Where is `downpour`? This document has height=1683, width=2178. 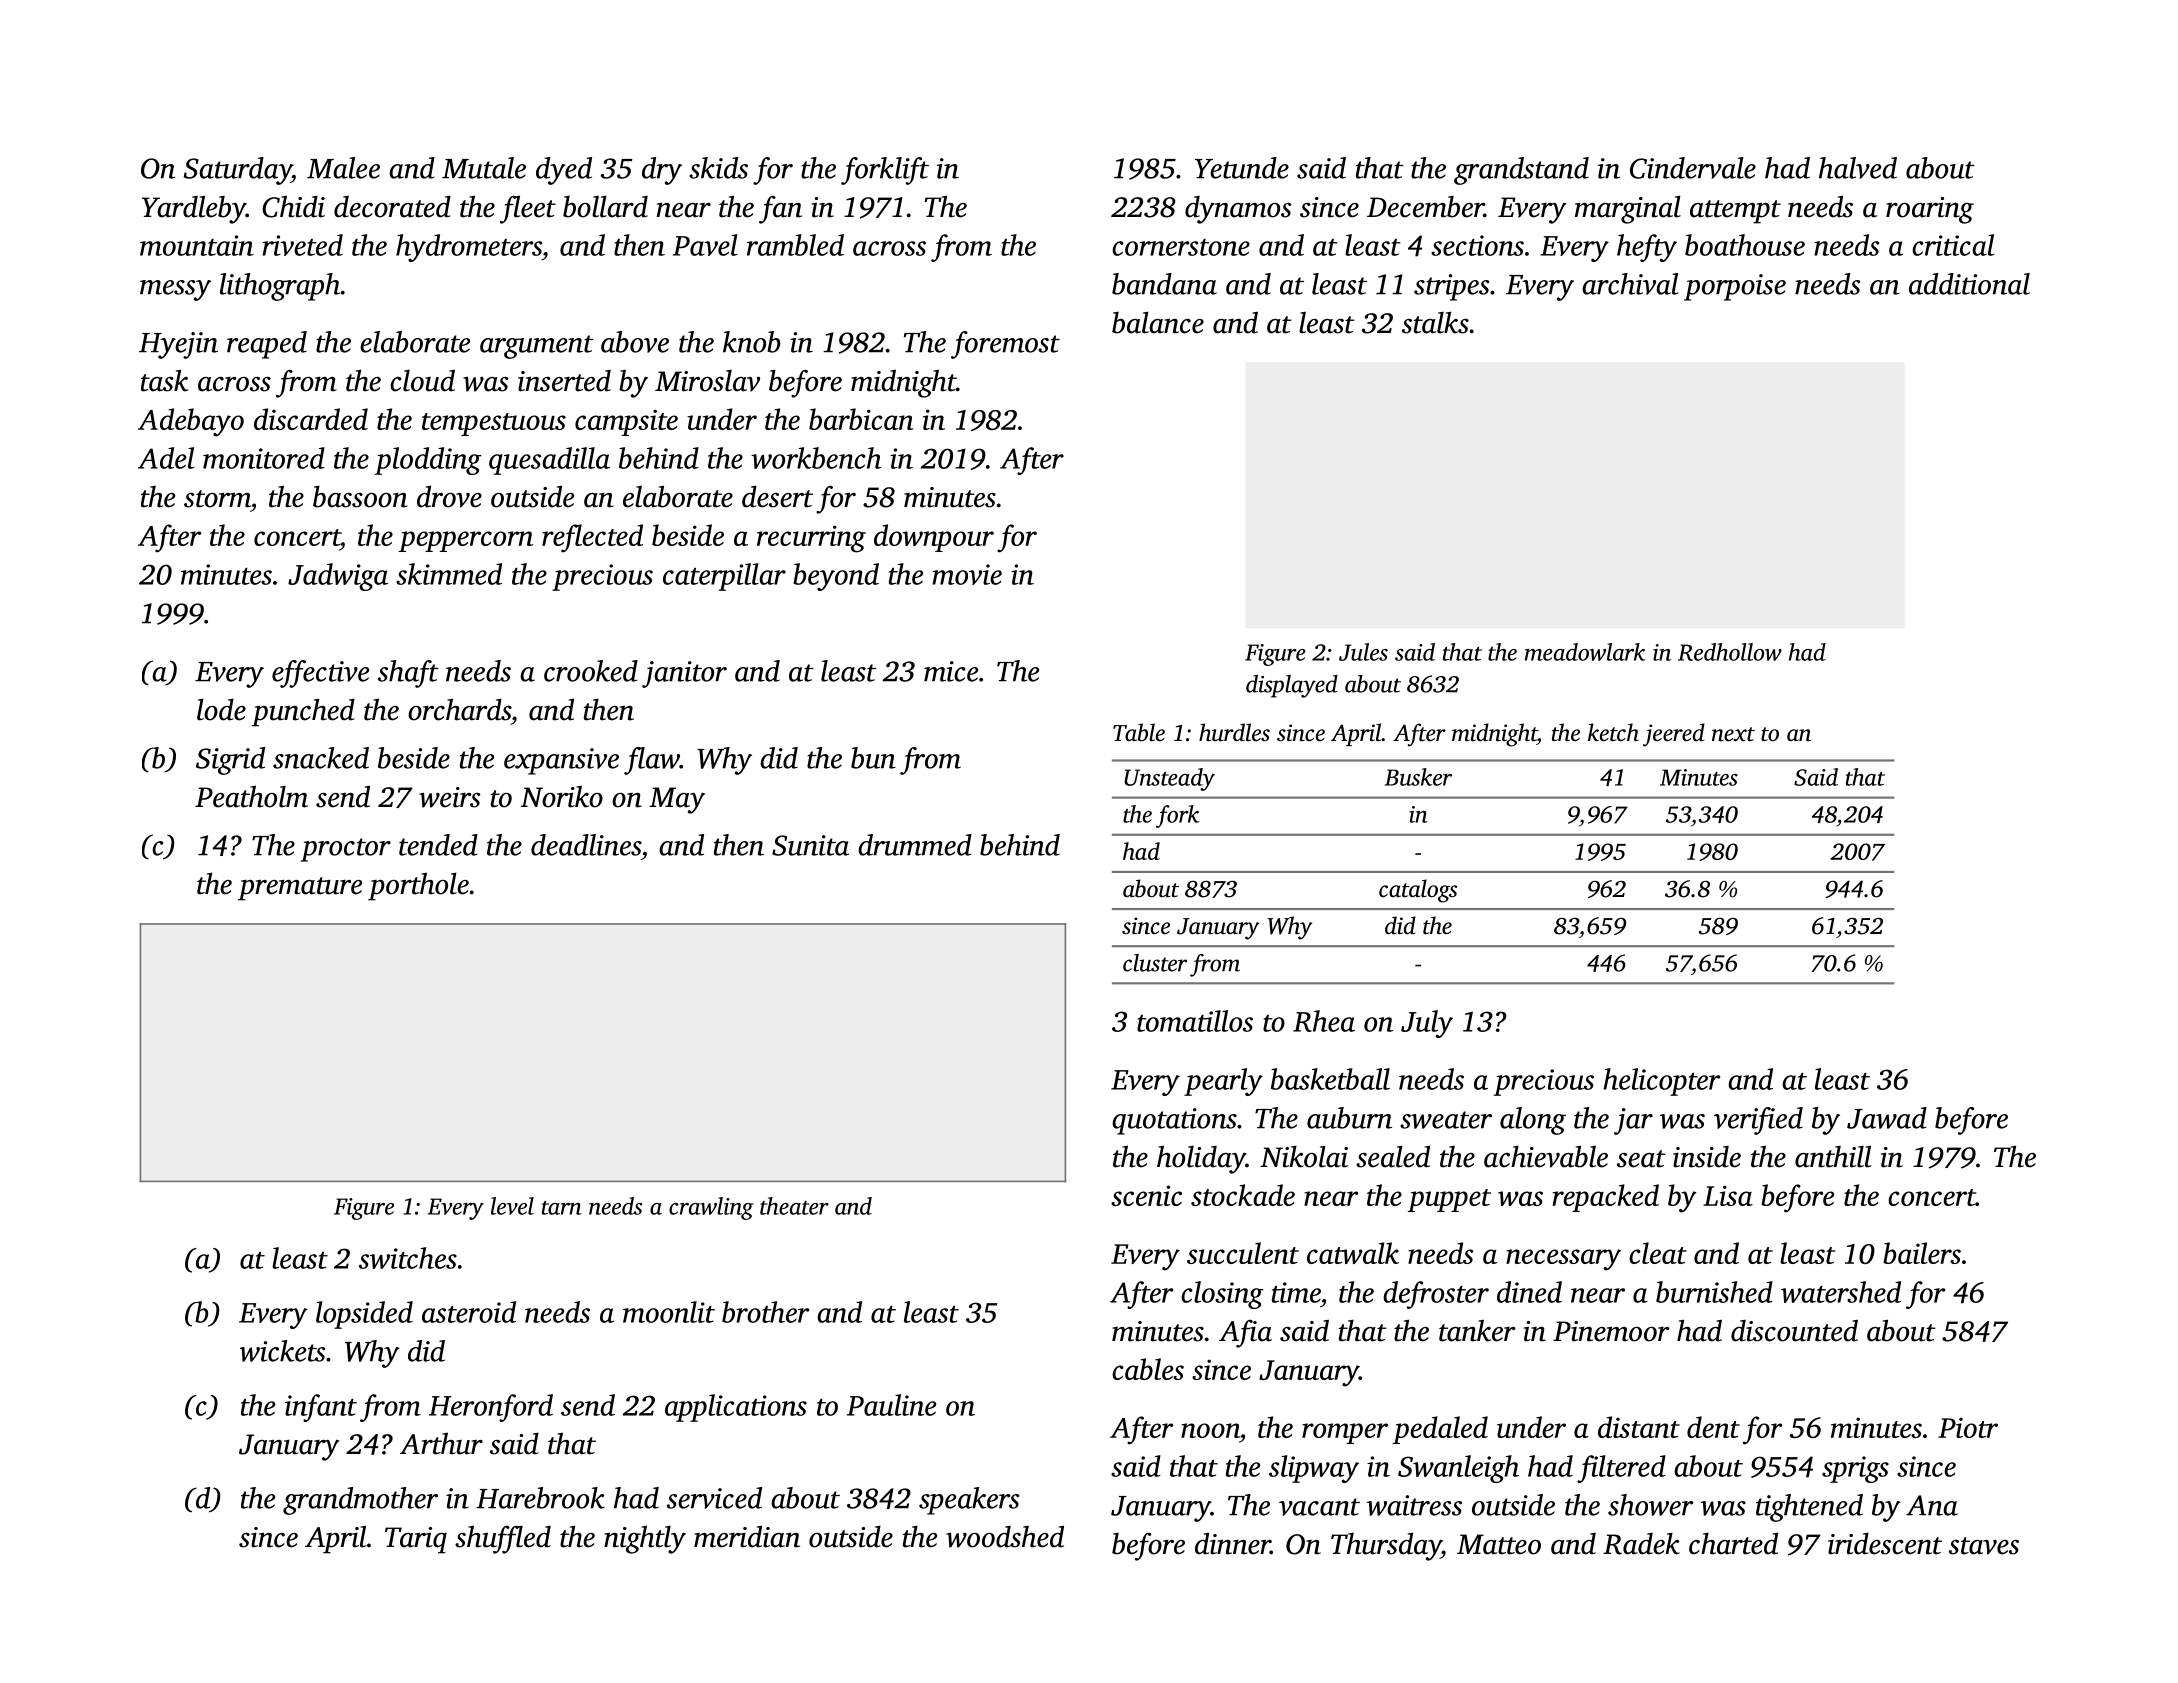
downpour is located at coordinates (934, 538).
